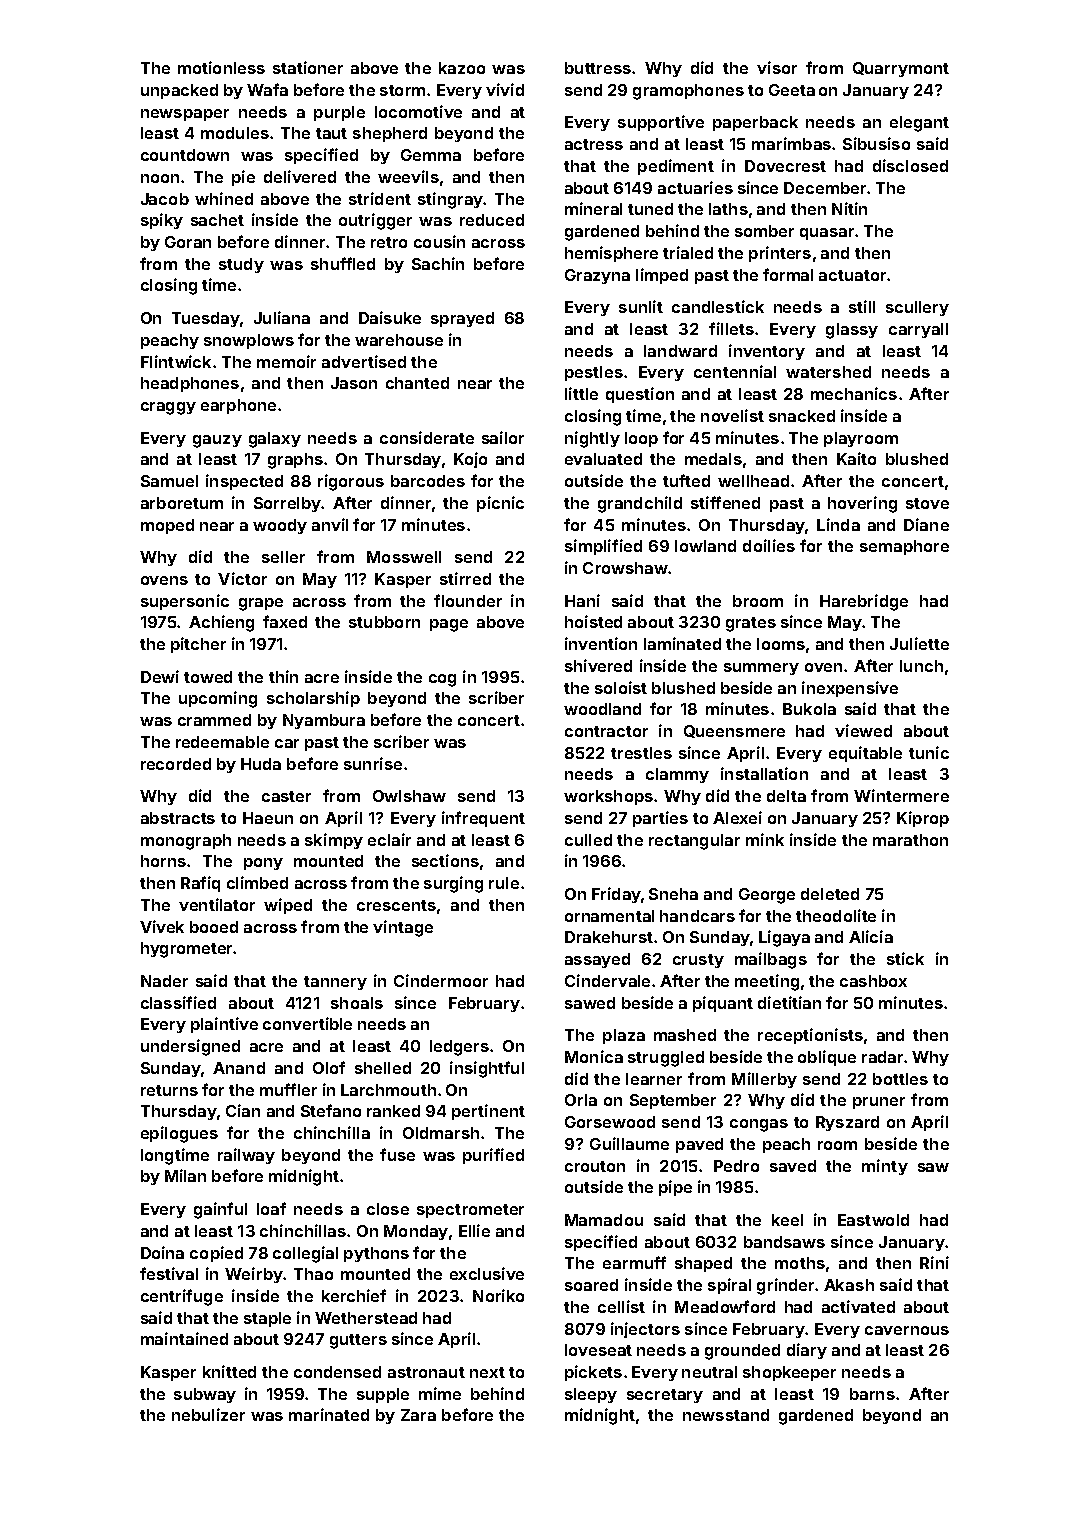 The width and height of the screenshot is (1089, 1540). I want to click on cashbox, so click(873, 981).
